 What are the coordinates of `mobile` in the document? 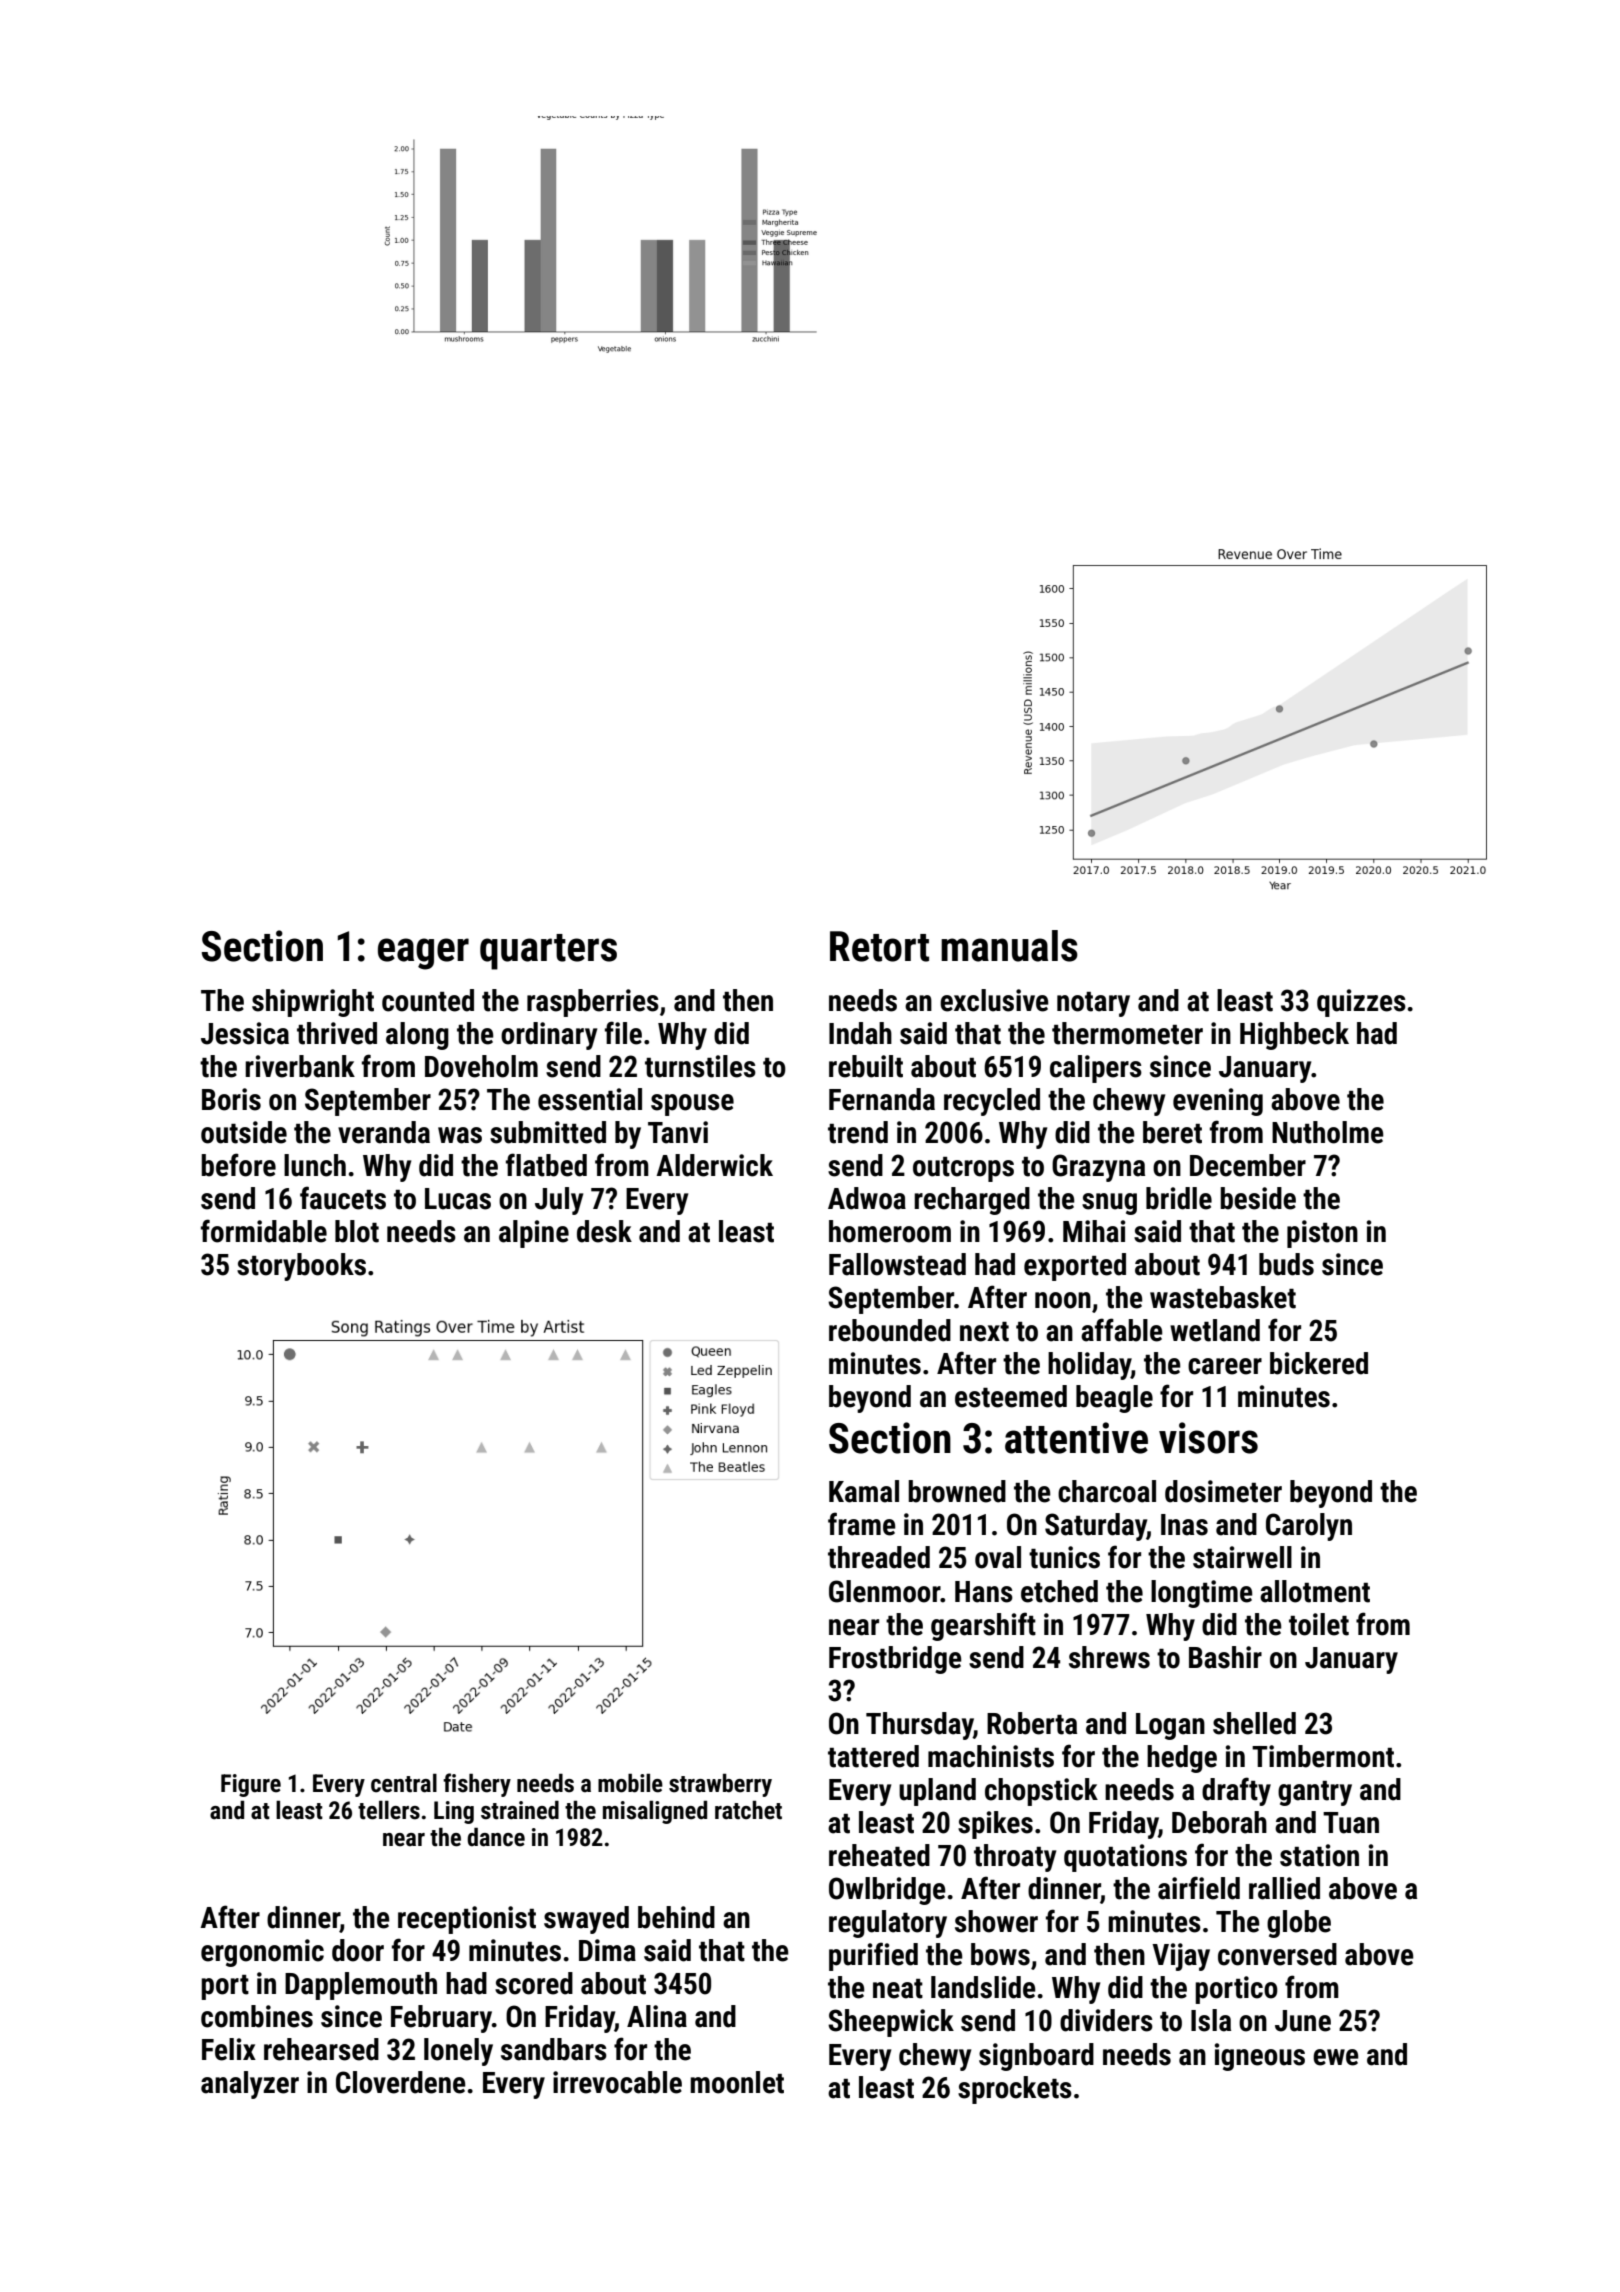 It's located at (630, 1783).
